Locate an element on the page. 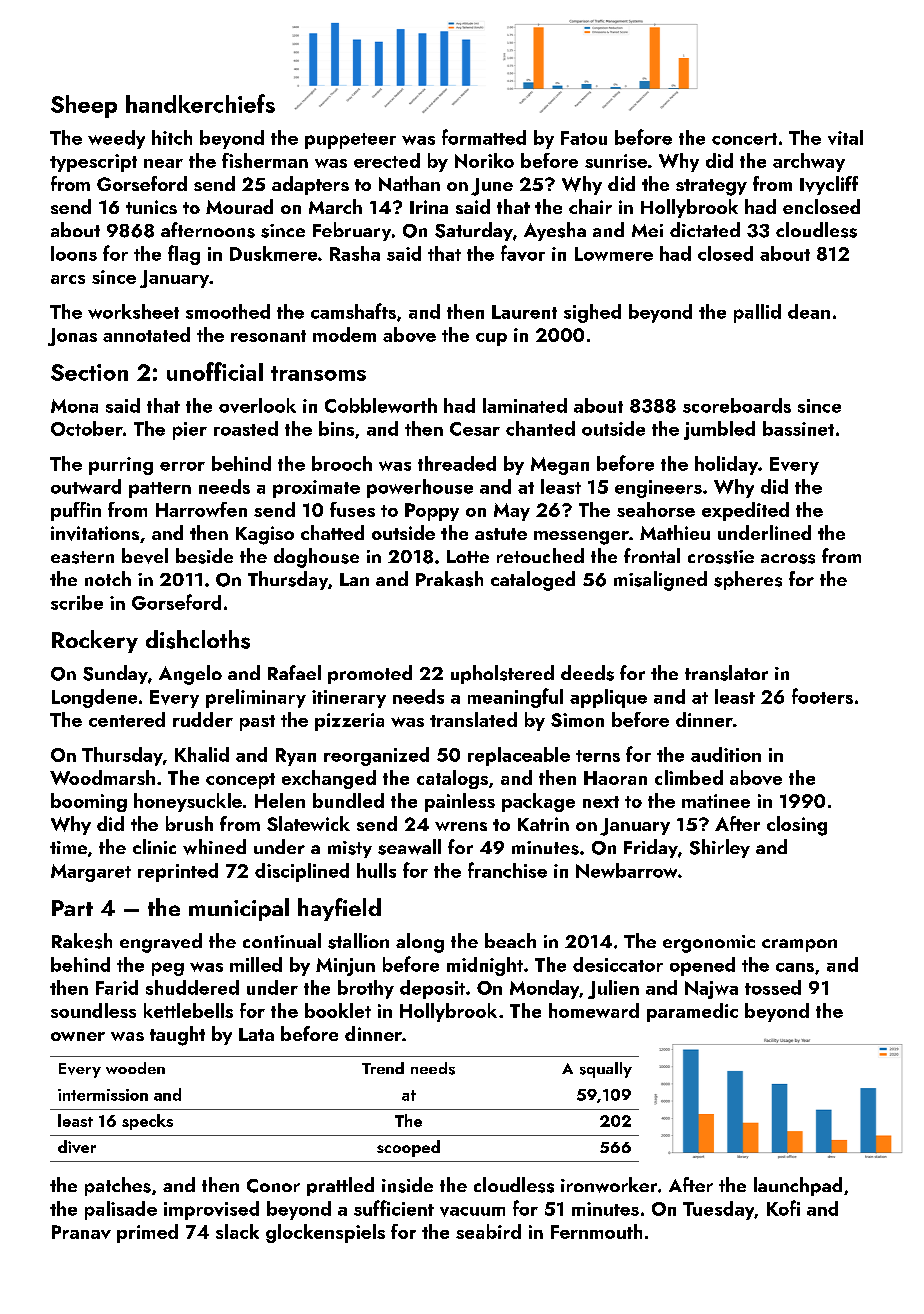  glockenspiels is located at coordinates (325, 1233).
